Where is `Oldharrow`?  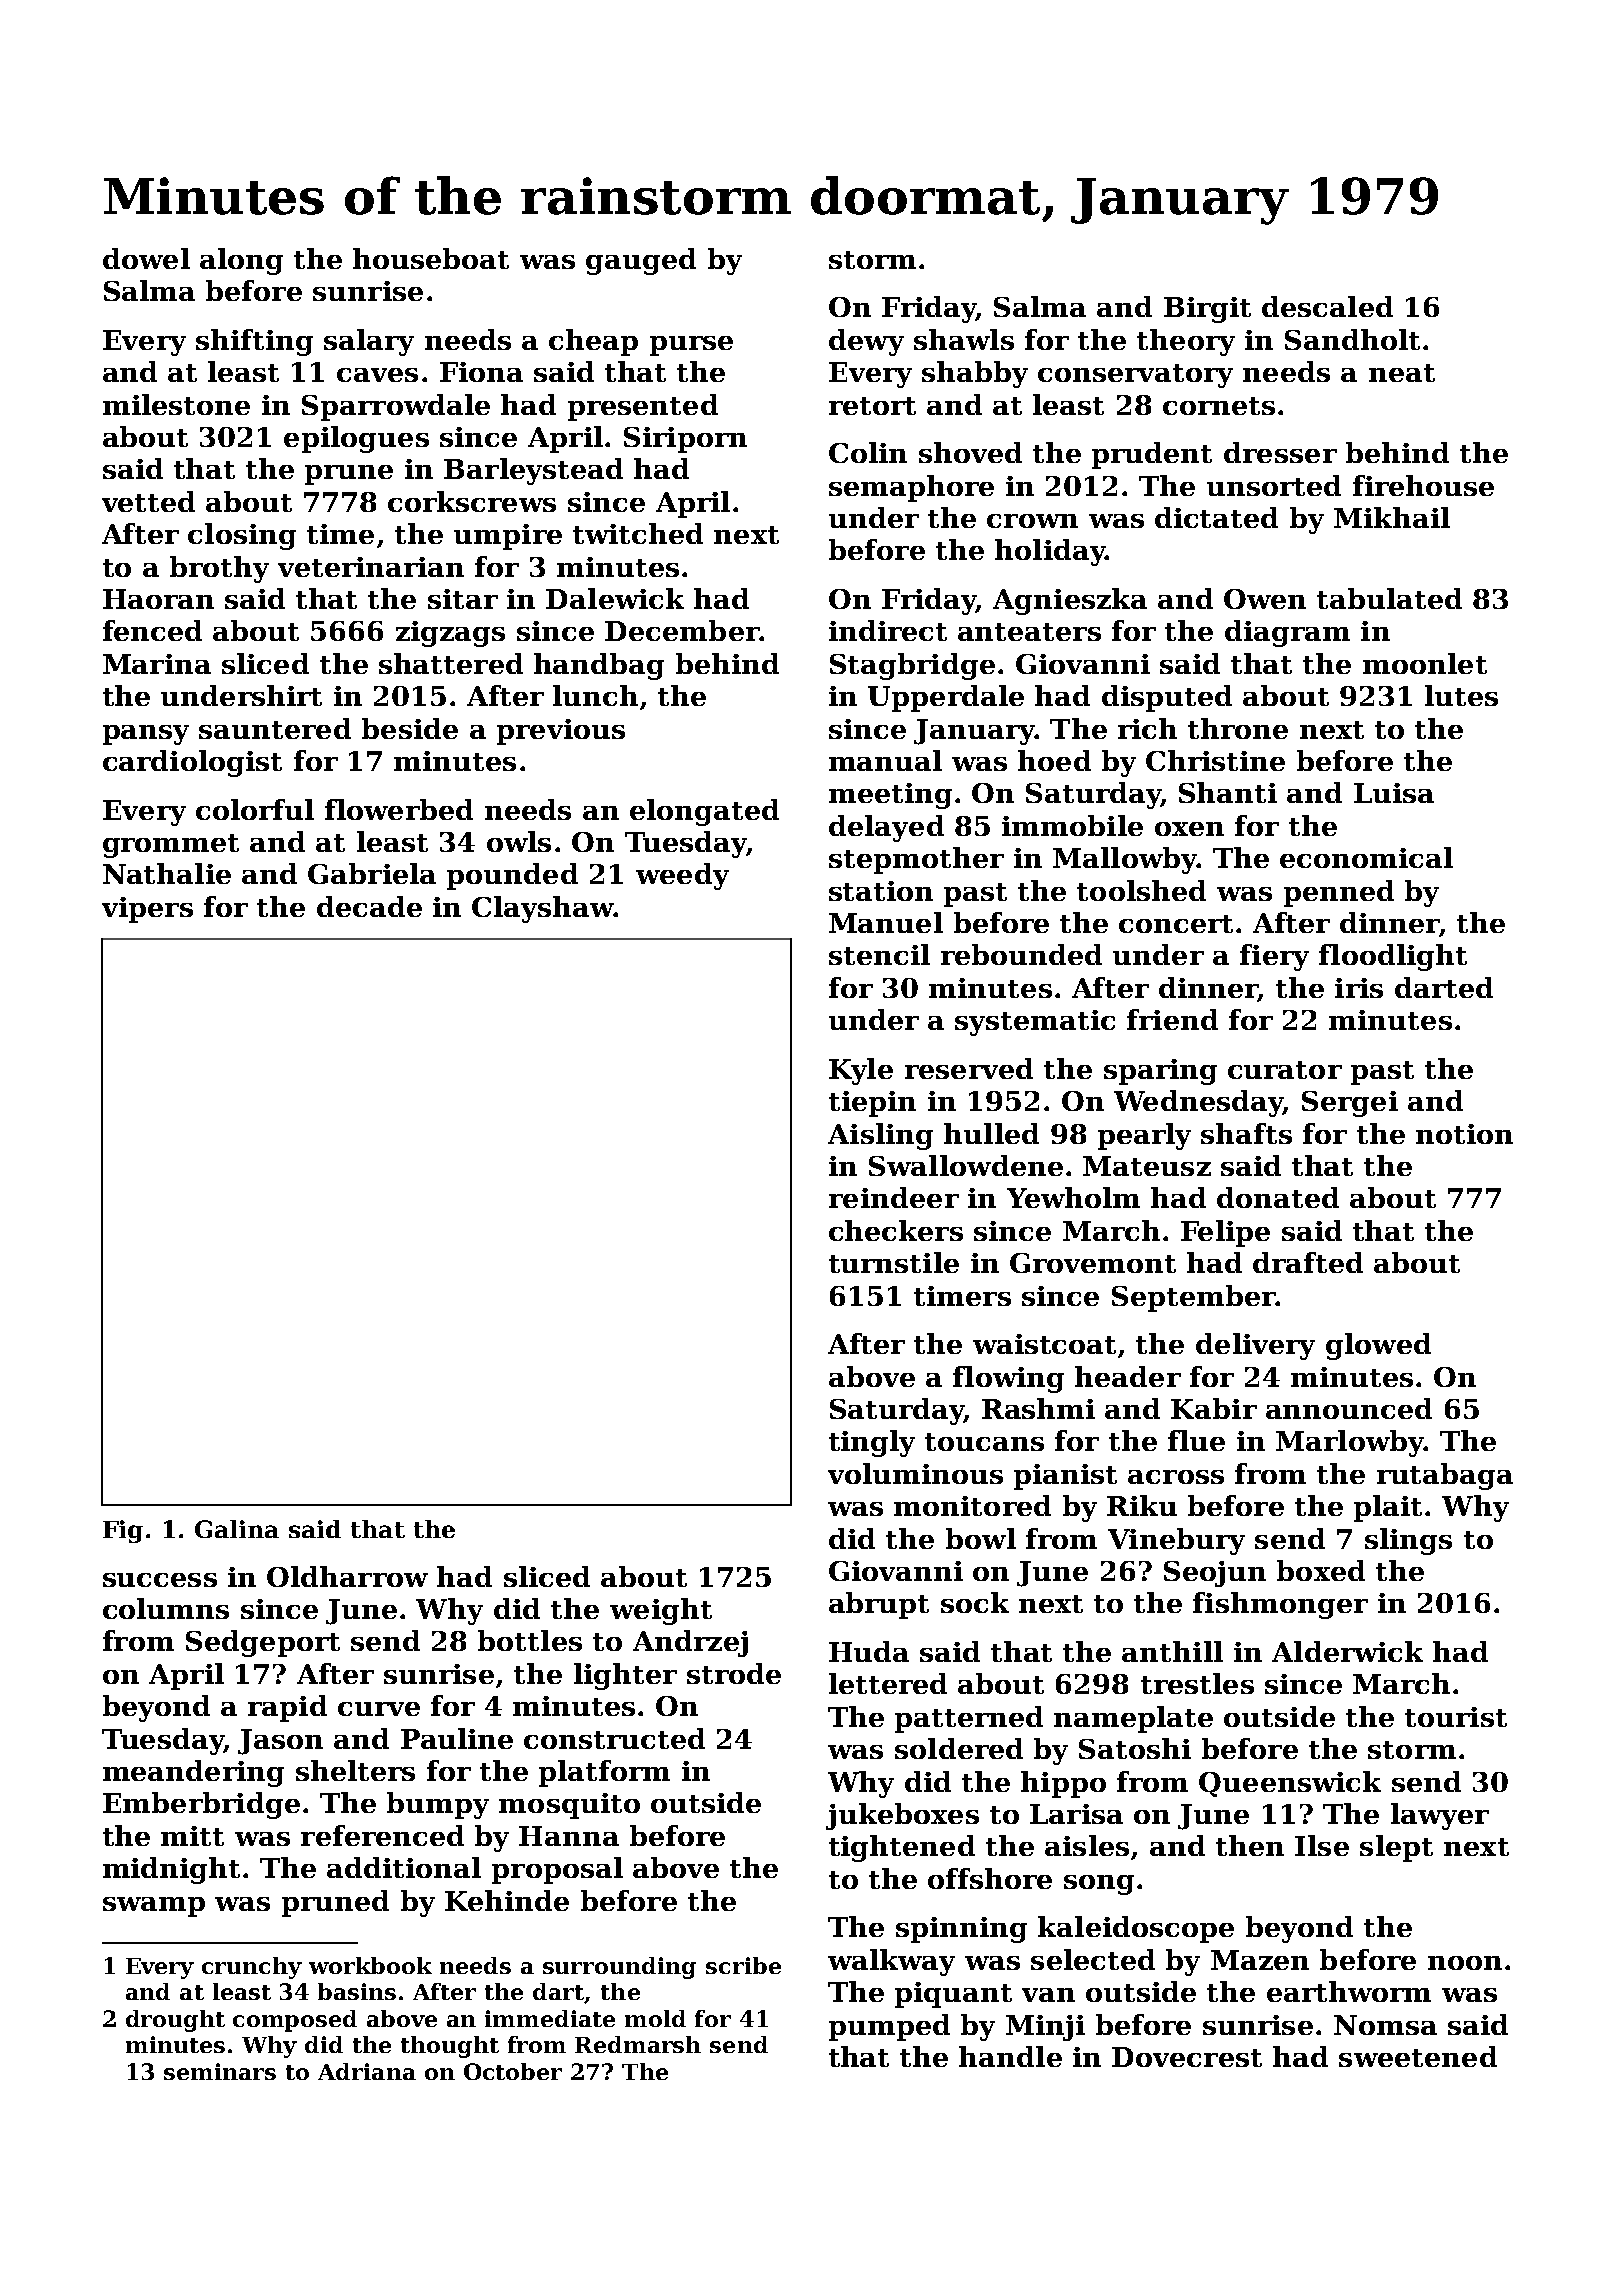
Oldharrow is located at coordinates (347, 1576).
